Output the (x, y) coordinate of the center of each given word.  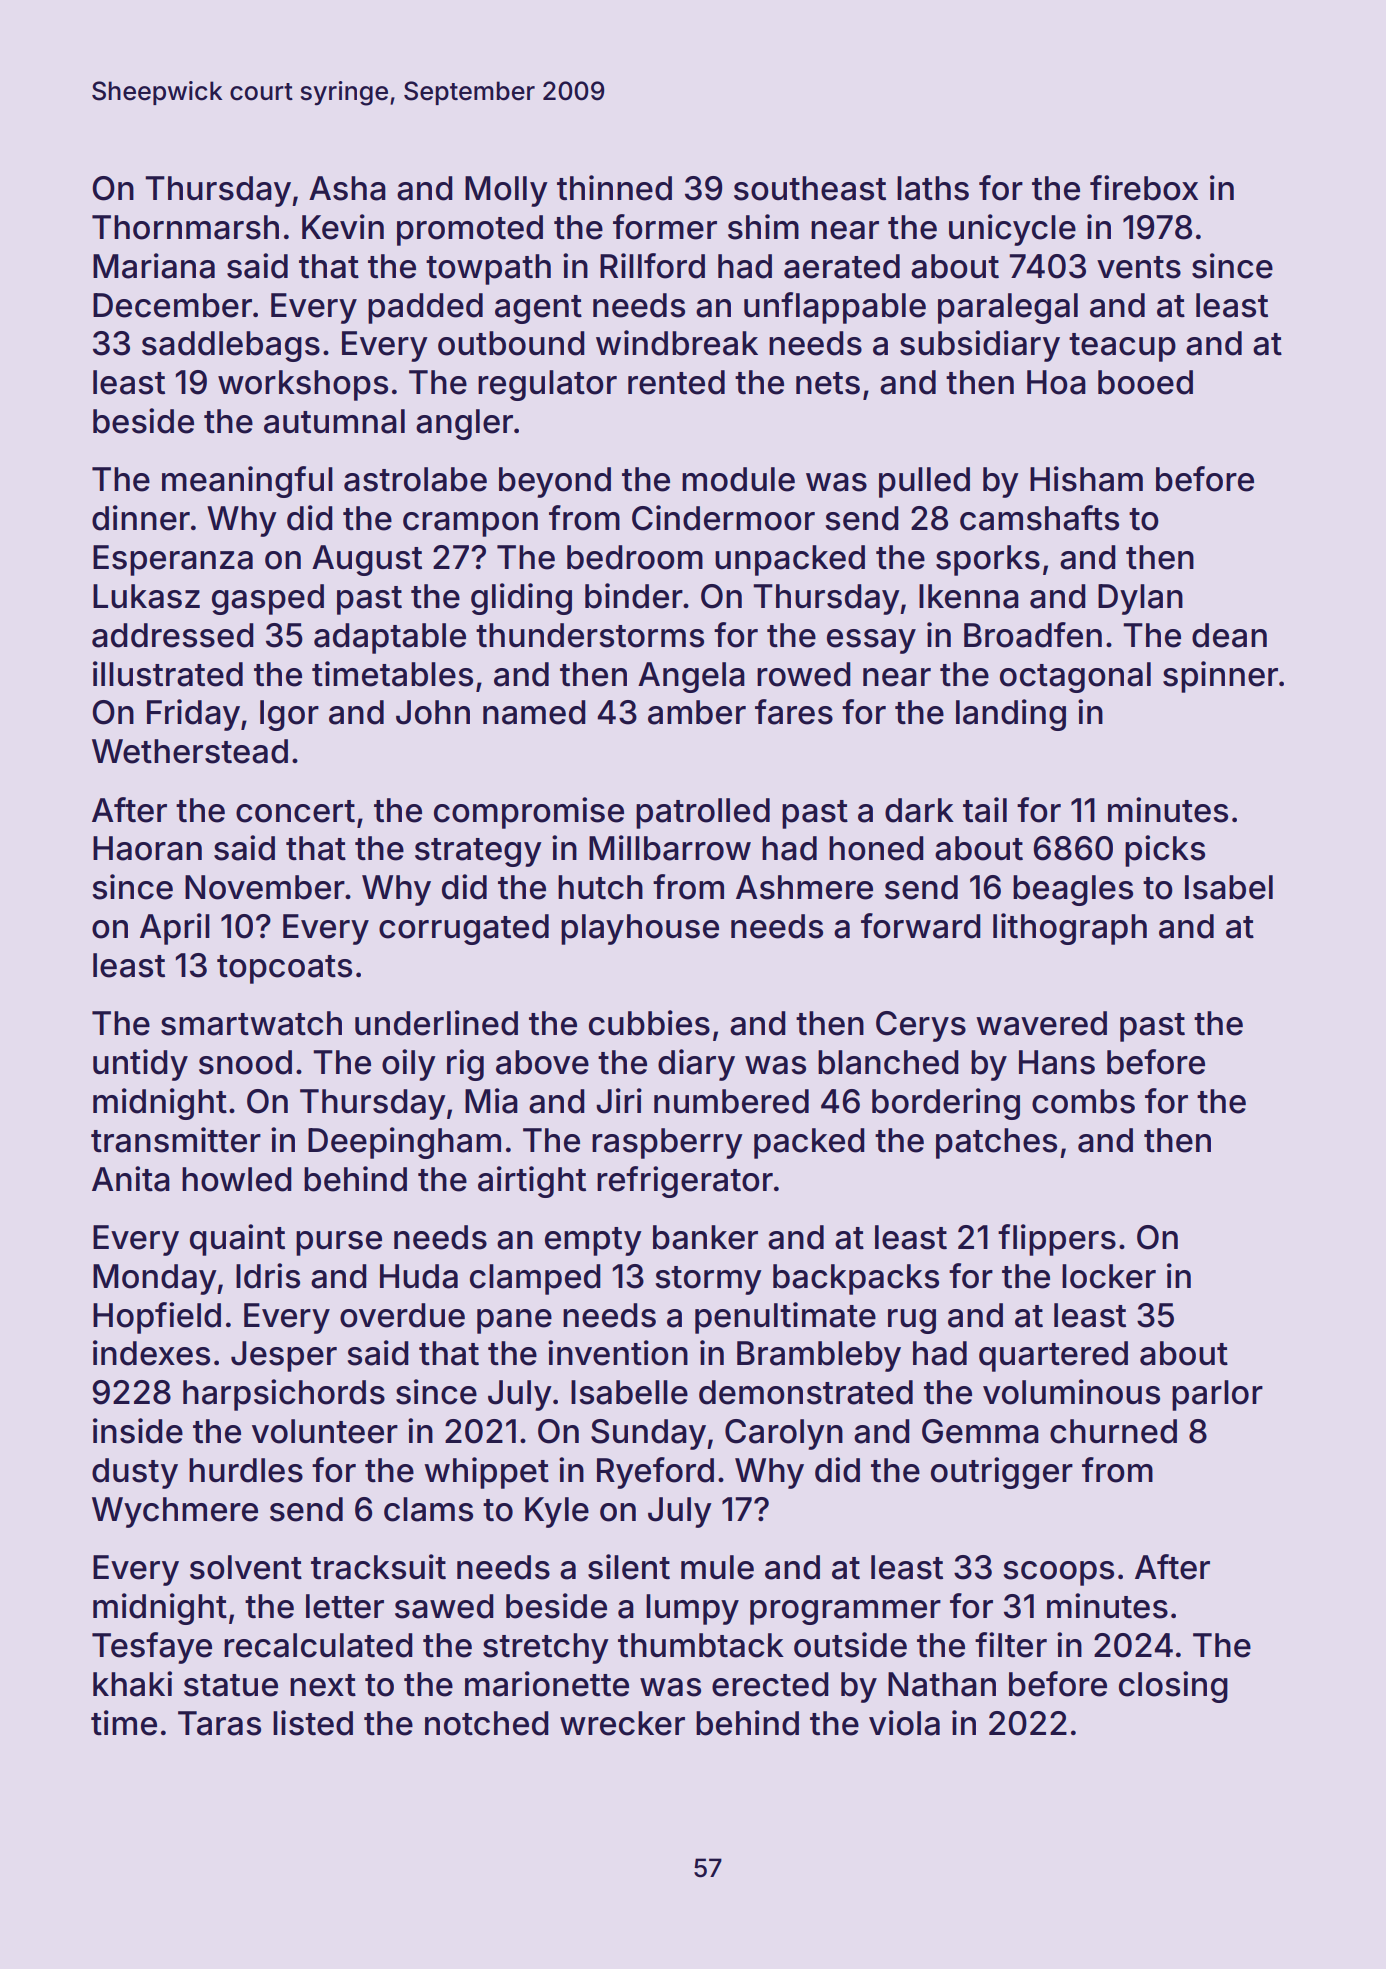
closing (1173, 1687)
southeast (810, 188)
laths (933, 188)
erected (770, 1684)
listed (313, 1723)
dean (1229, 635)
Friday (193, 715)
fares (794, 712)
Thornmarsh (185, 227)
